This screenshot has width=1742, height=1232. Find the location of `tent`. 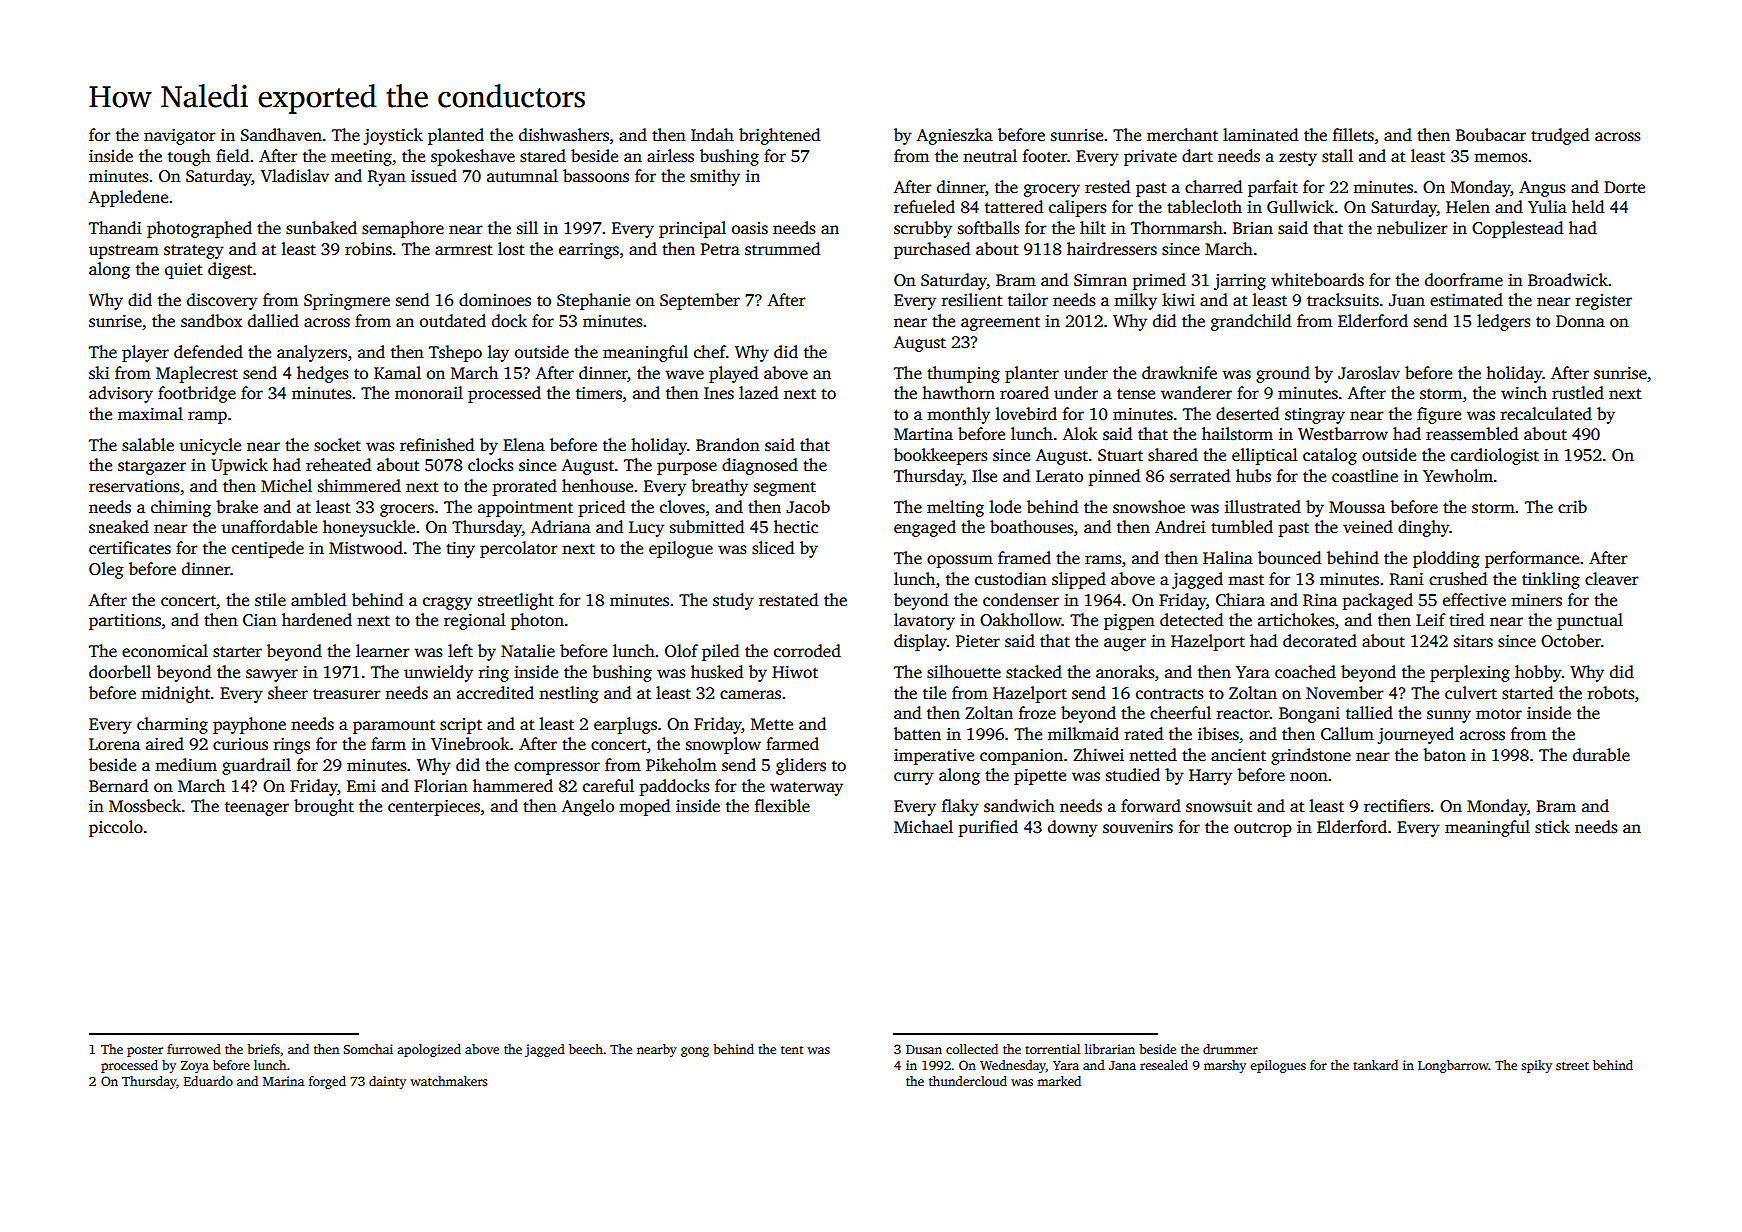

tent is located at coordinates (792, 1050).
